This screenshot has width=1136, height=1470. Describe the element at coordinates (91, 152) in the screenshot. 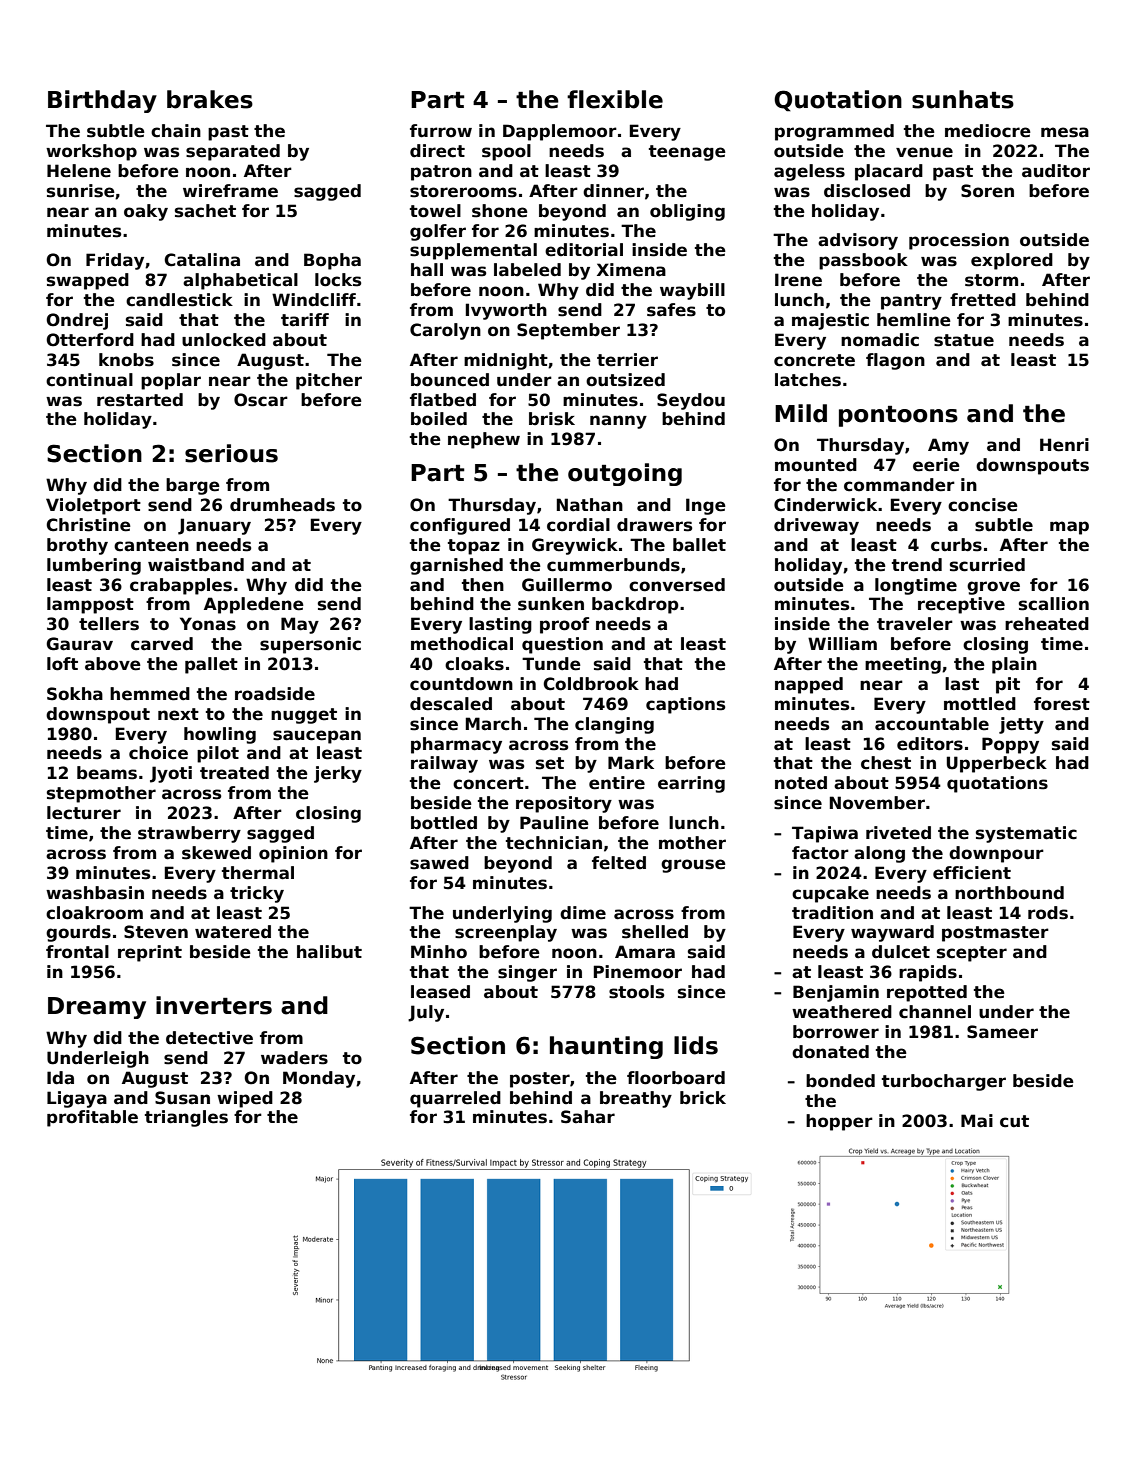

I see `workshop` at that location.
